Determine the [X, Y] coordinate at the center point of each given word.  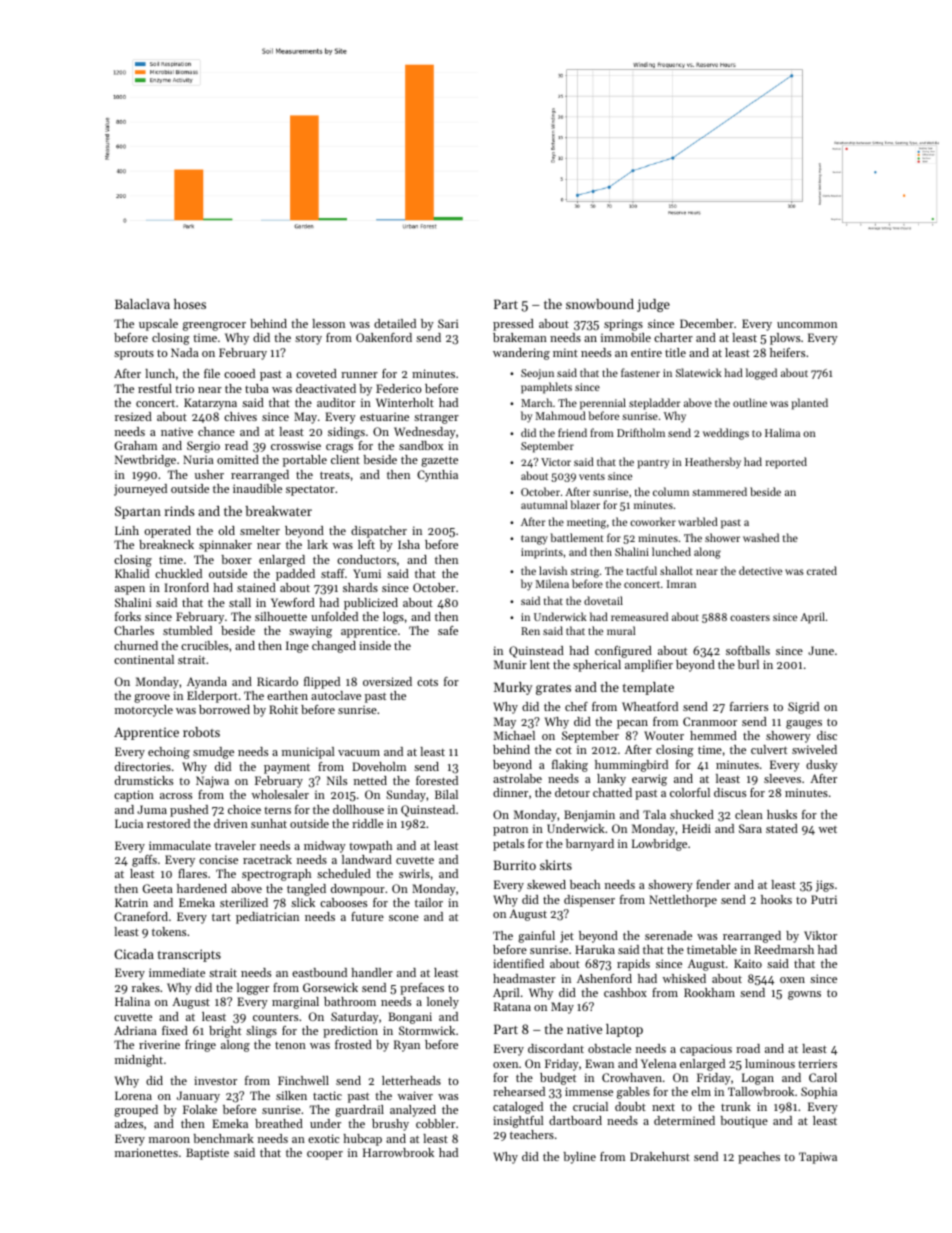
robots [201, 732]
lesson [328, 323]
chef [576, 706]
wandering [521, 354]
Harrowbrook [398, 1152]
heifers [787, 352]
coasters [750, 617]
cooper [325, 1155]
